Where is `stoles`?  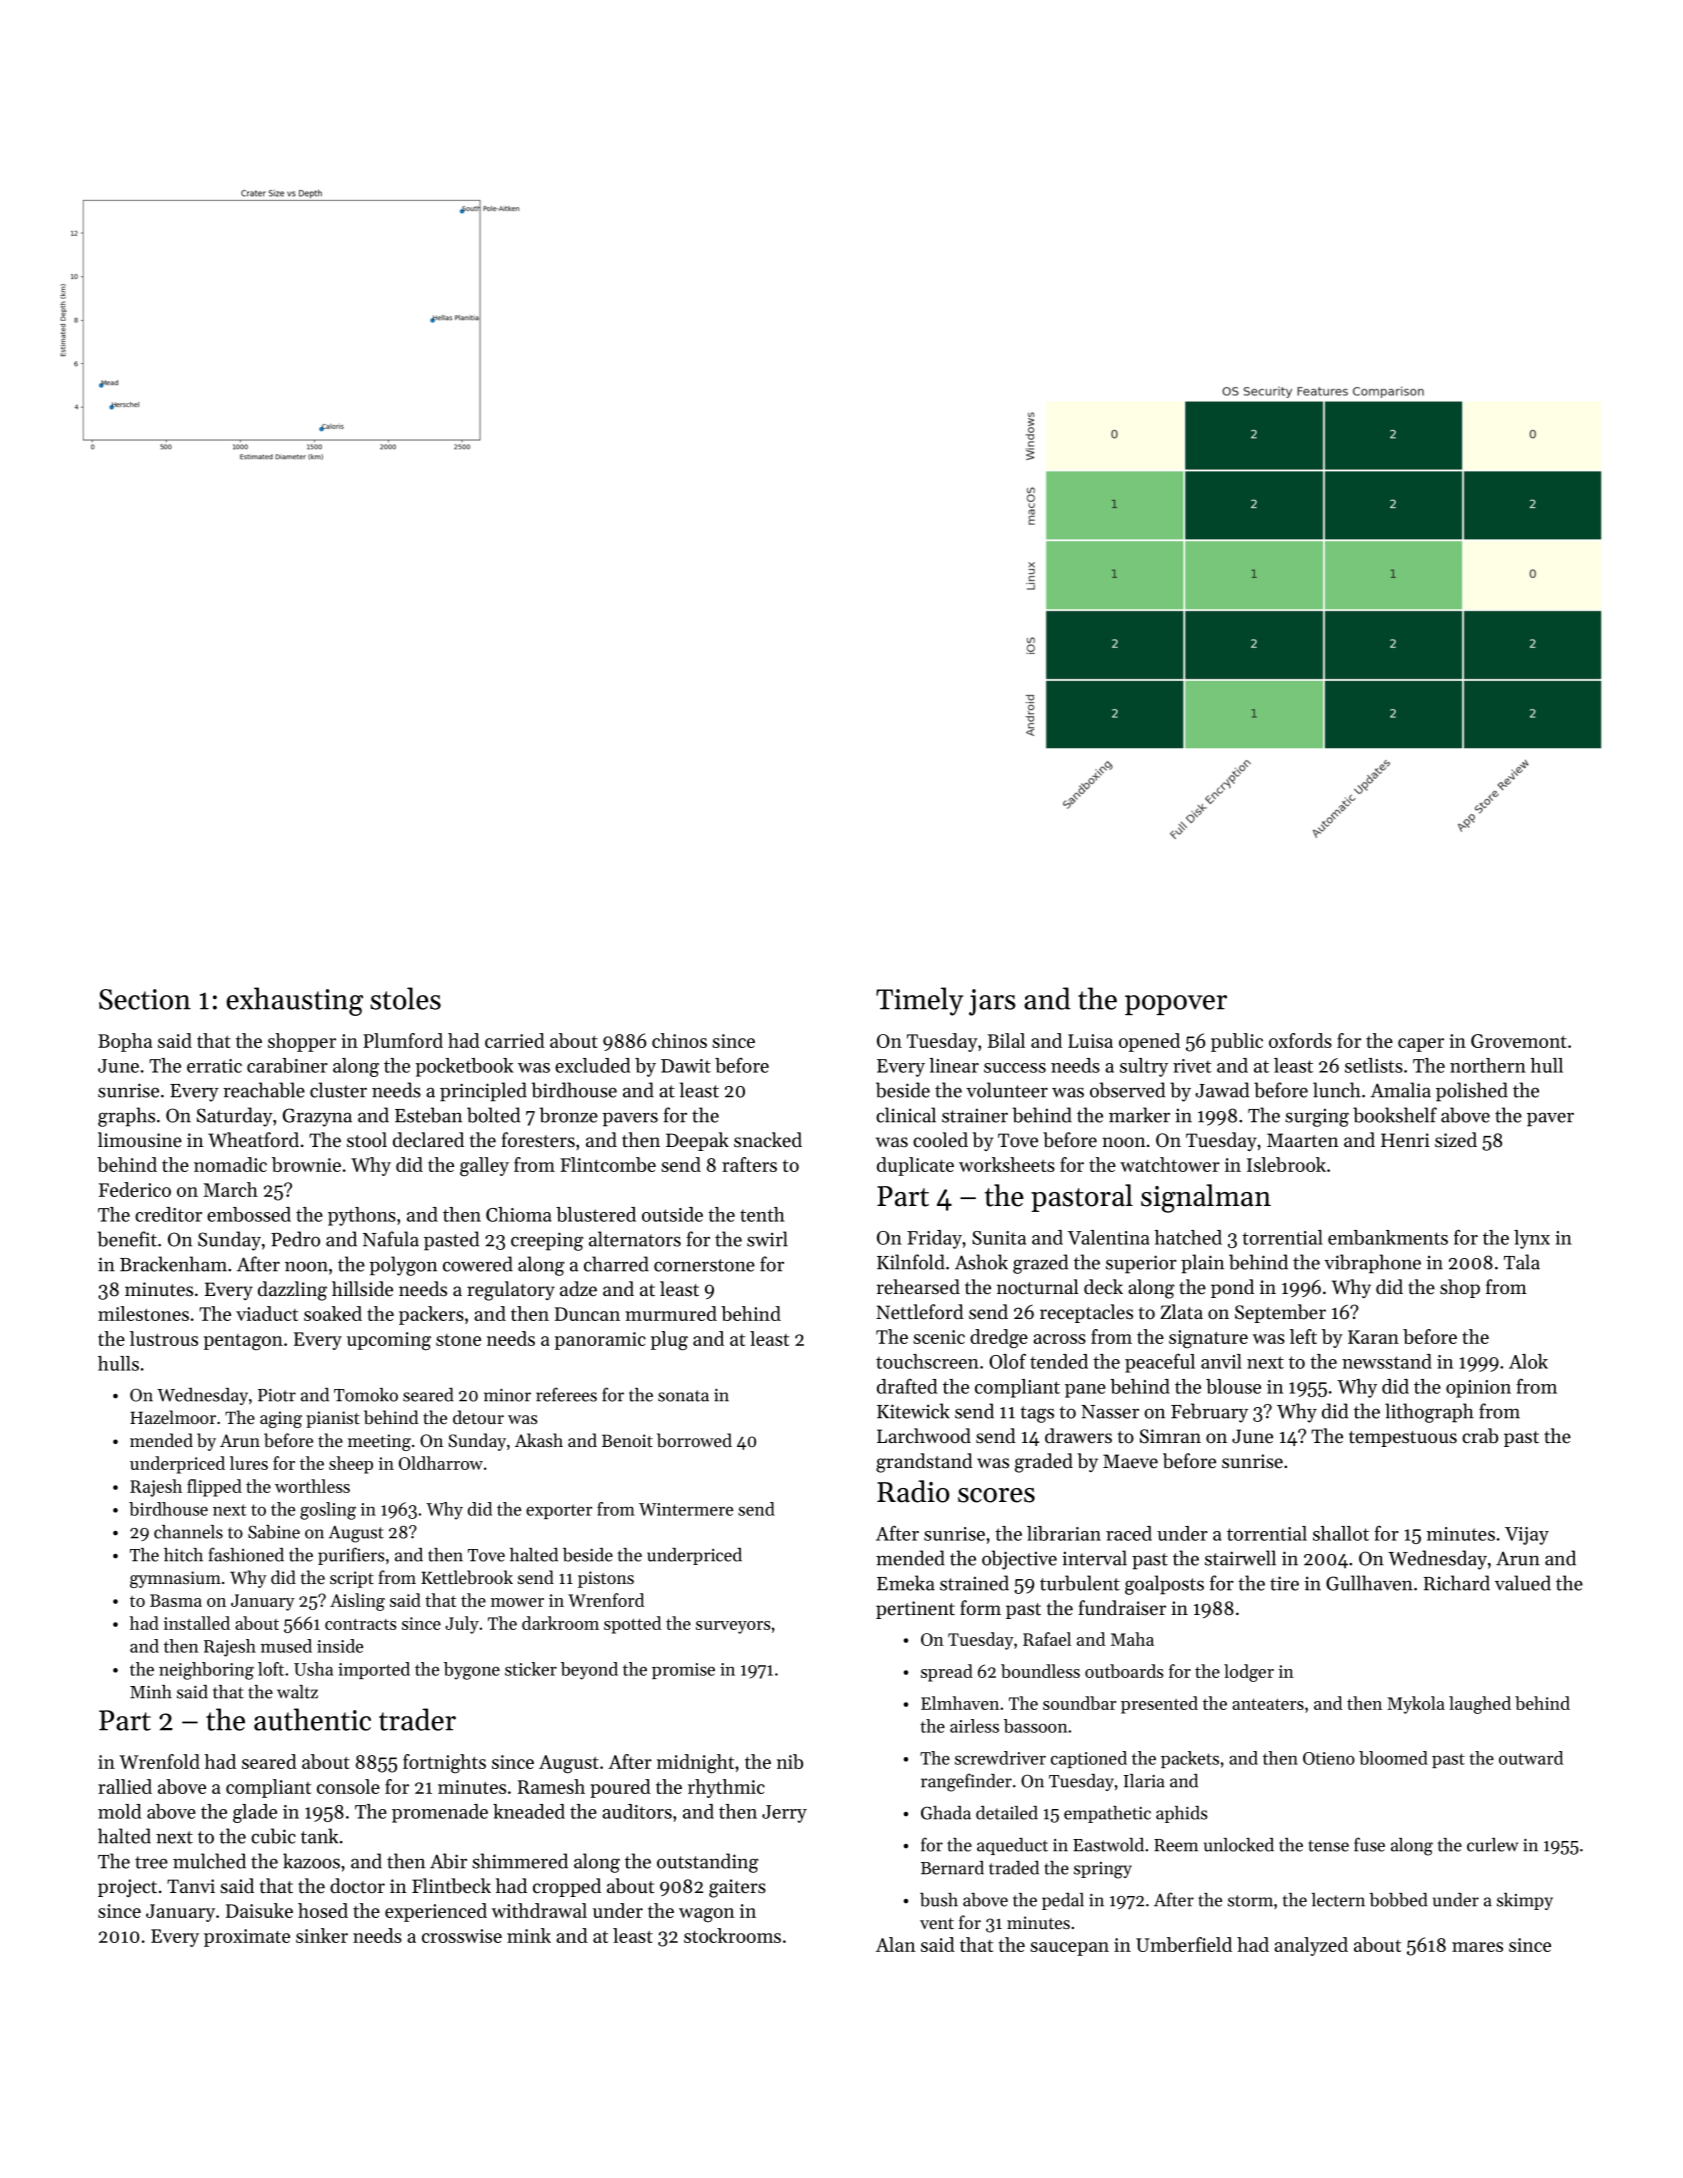 stoles is located at coordinates (405, 998).
